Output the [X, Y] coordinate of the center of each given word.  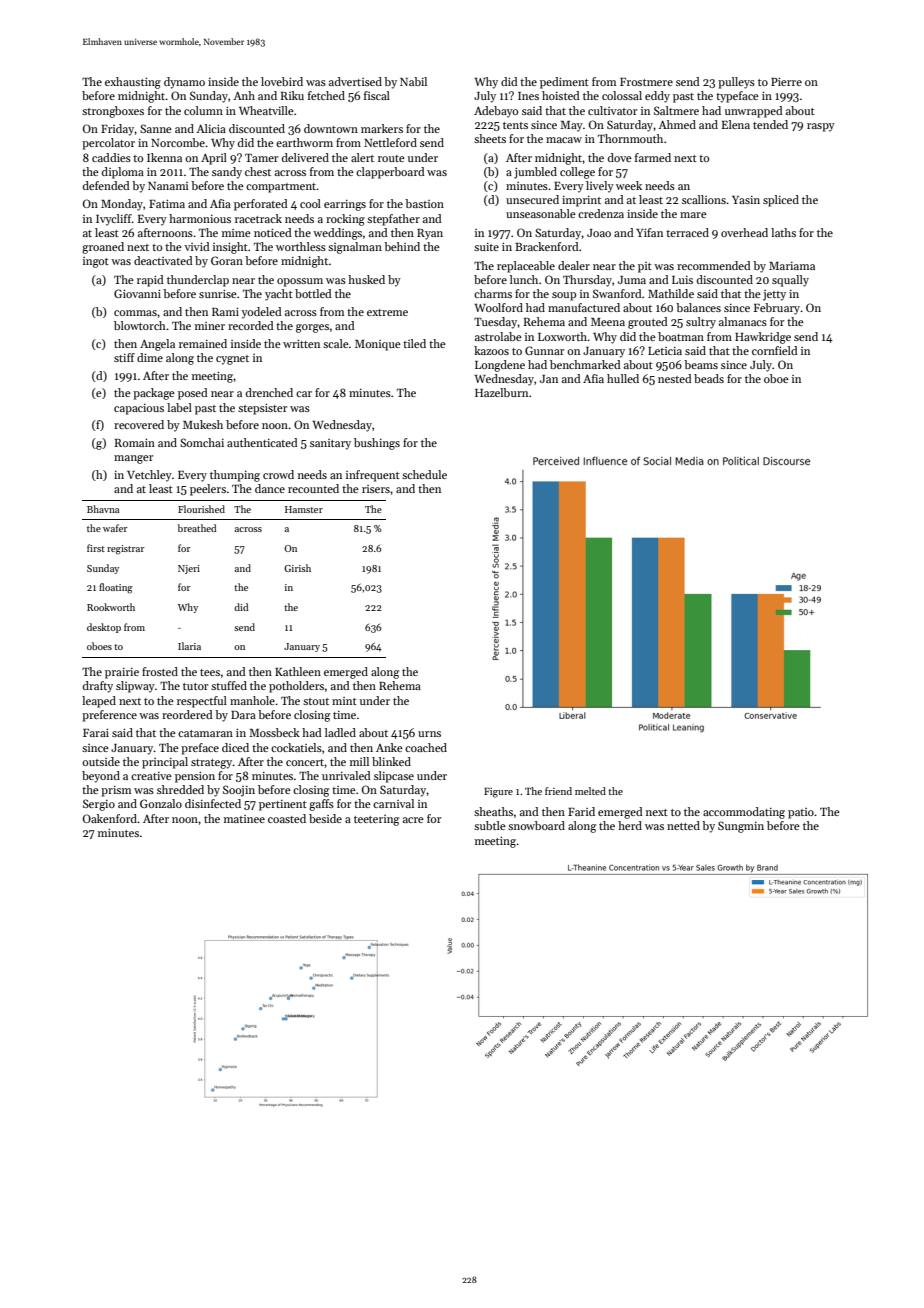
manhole [252, 700]
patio [801, 813]
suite [486, 247]
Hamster [304, 509]
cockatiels [296, 747]
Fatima [167, 203]
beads [709, 378]
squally [790, 281]
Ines [528, 96]
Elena [736, 124]
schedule [424, 474]
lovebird [282, 81]
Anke [389, 747]
